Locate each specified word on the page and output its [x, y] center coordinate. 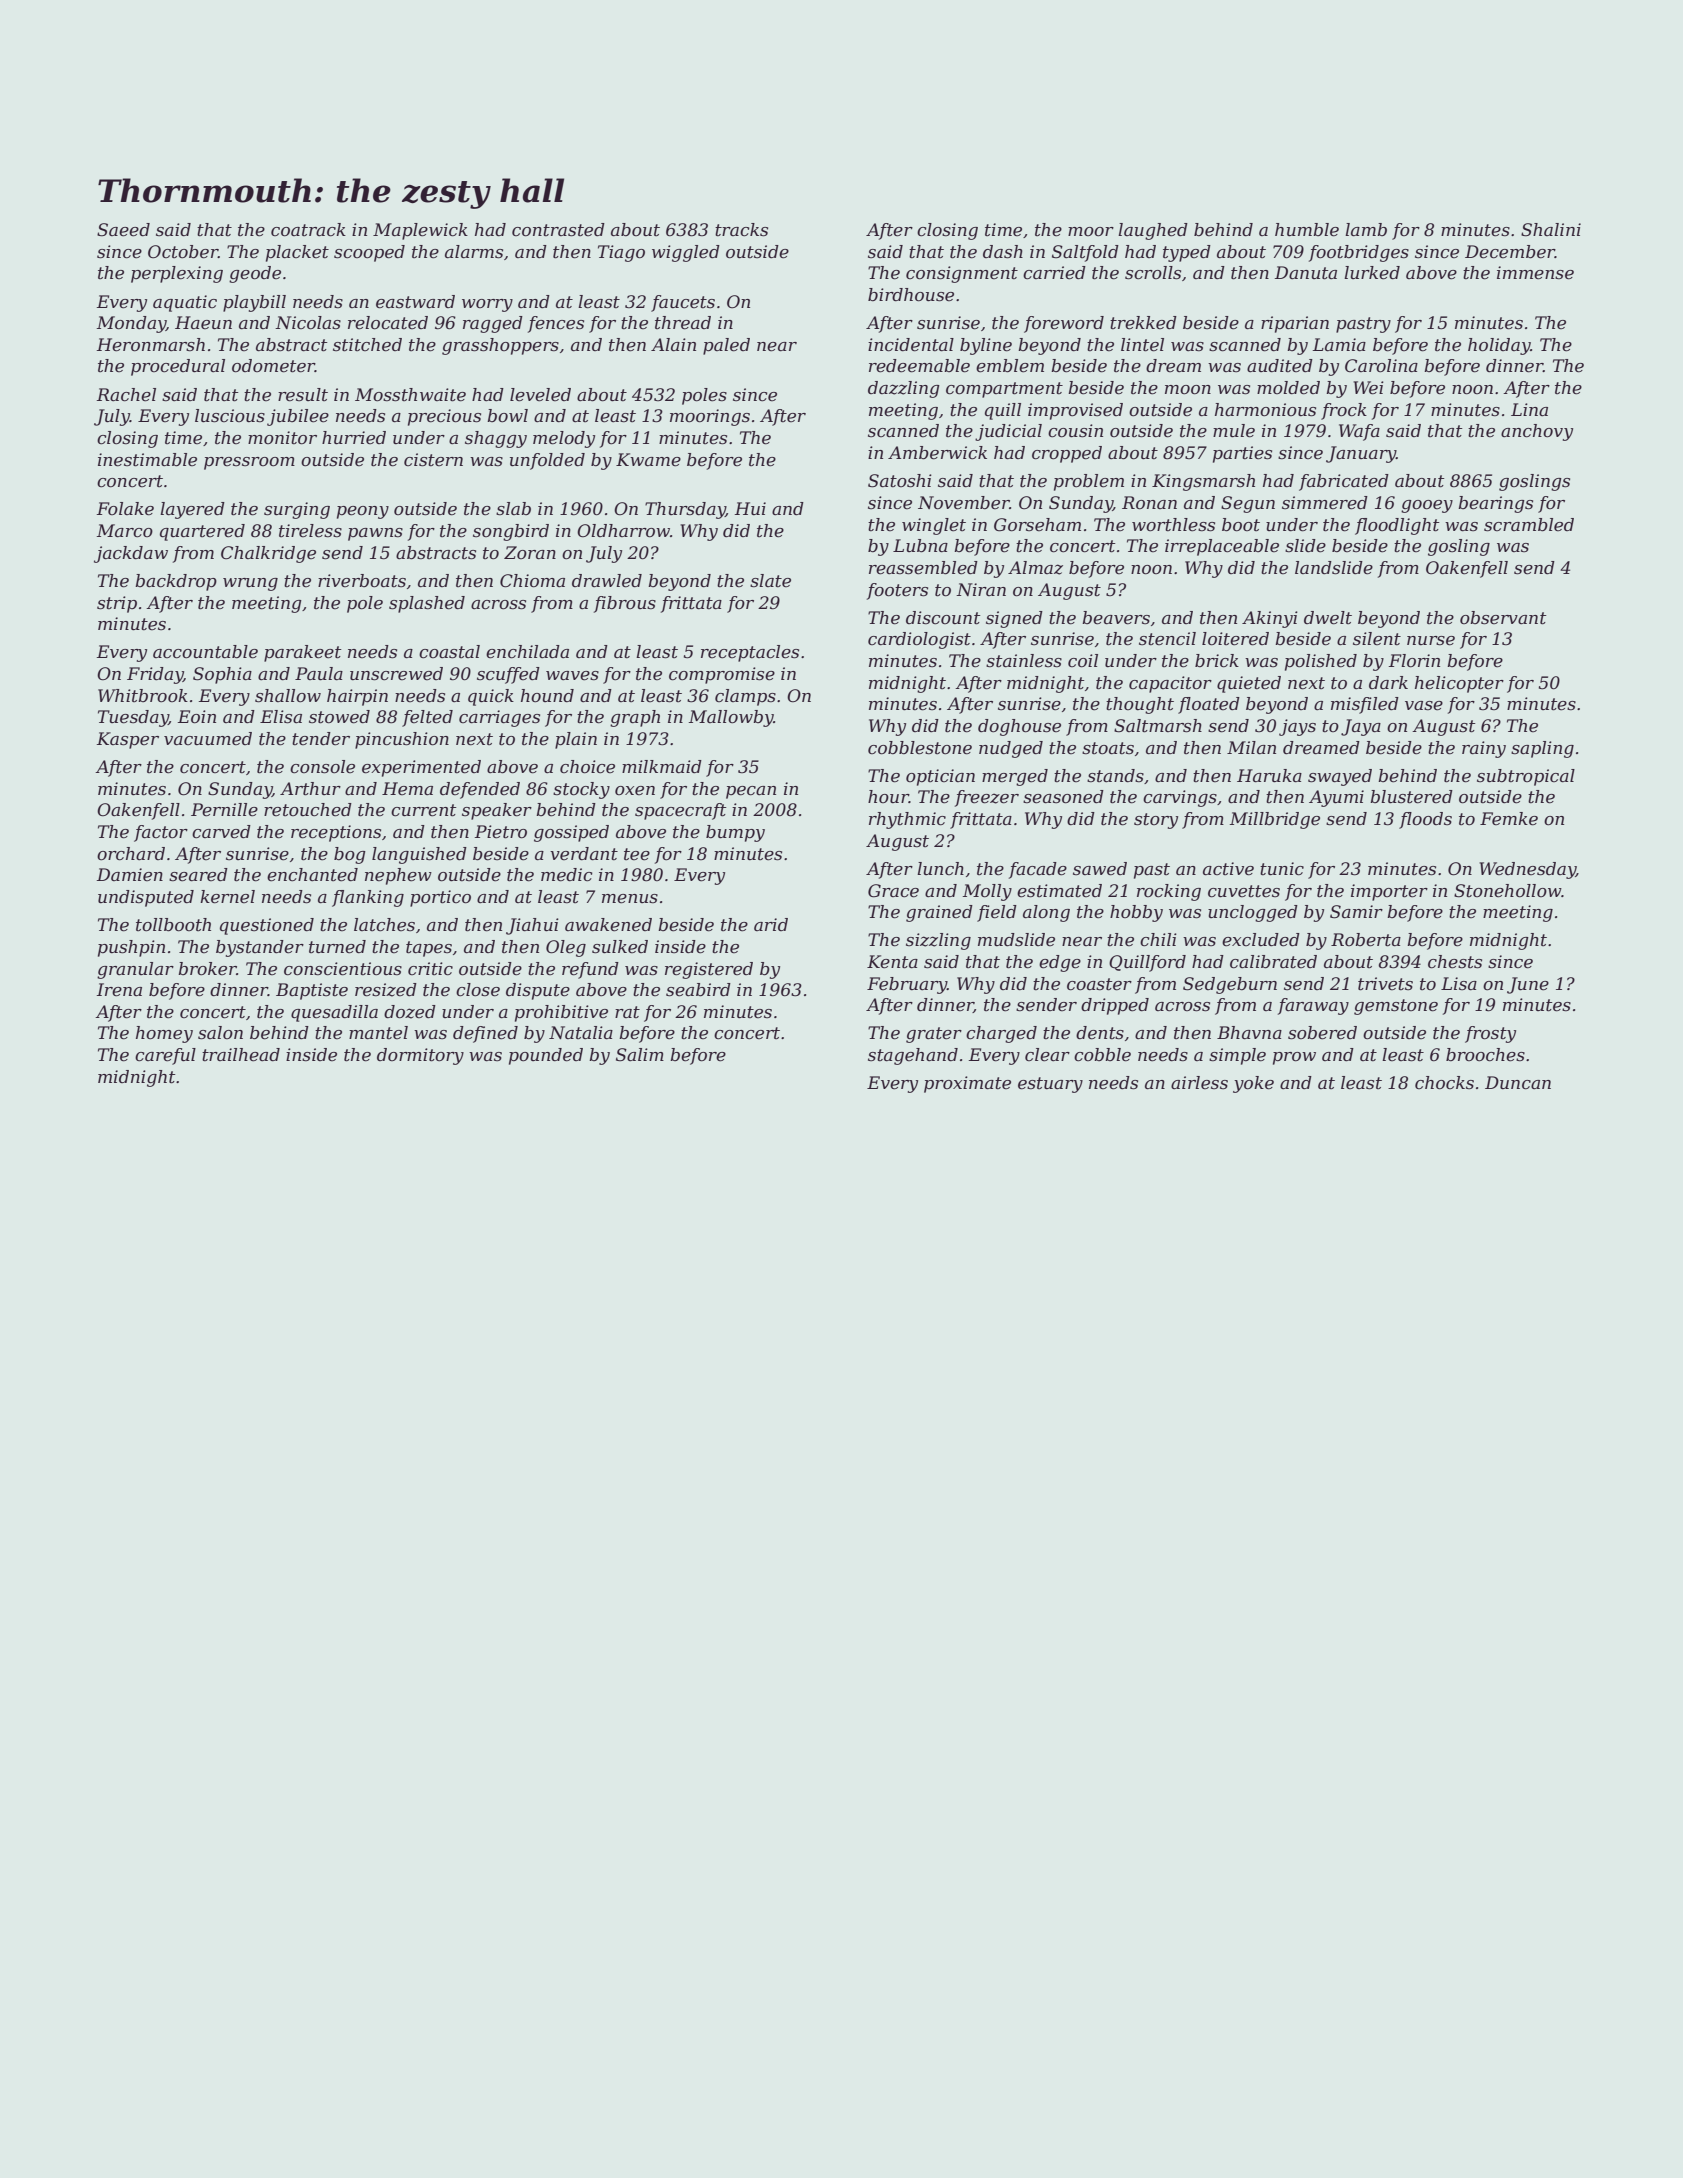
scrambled [1529, 525]
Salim [640, 1055]
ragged [493, 324]
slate [770, 581]
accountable [205, 652]
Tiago [621, 253]
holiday [1499, 346]
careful [165, 1056]
